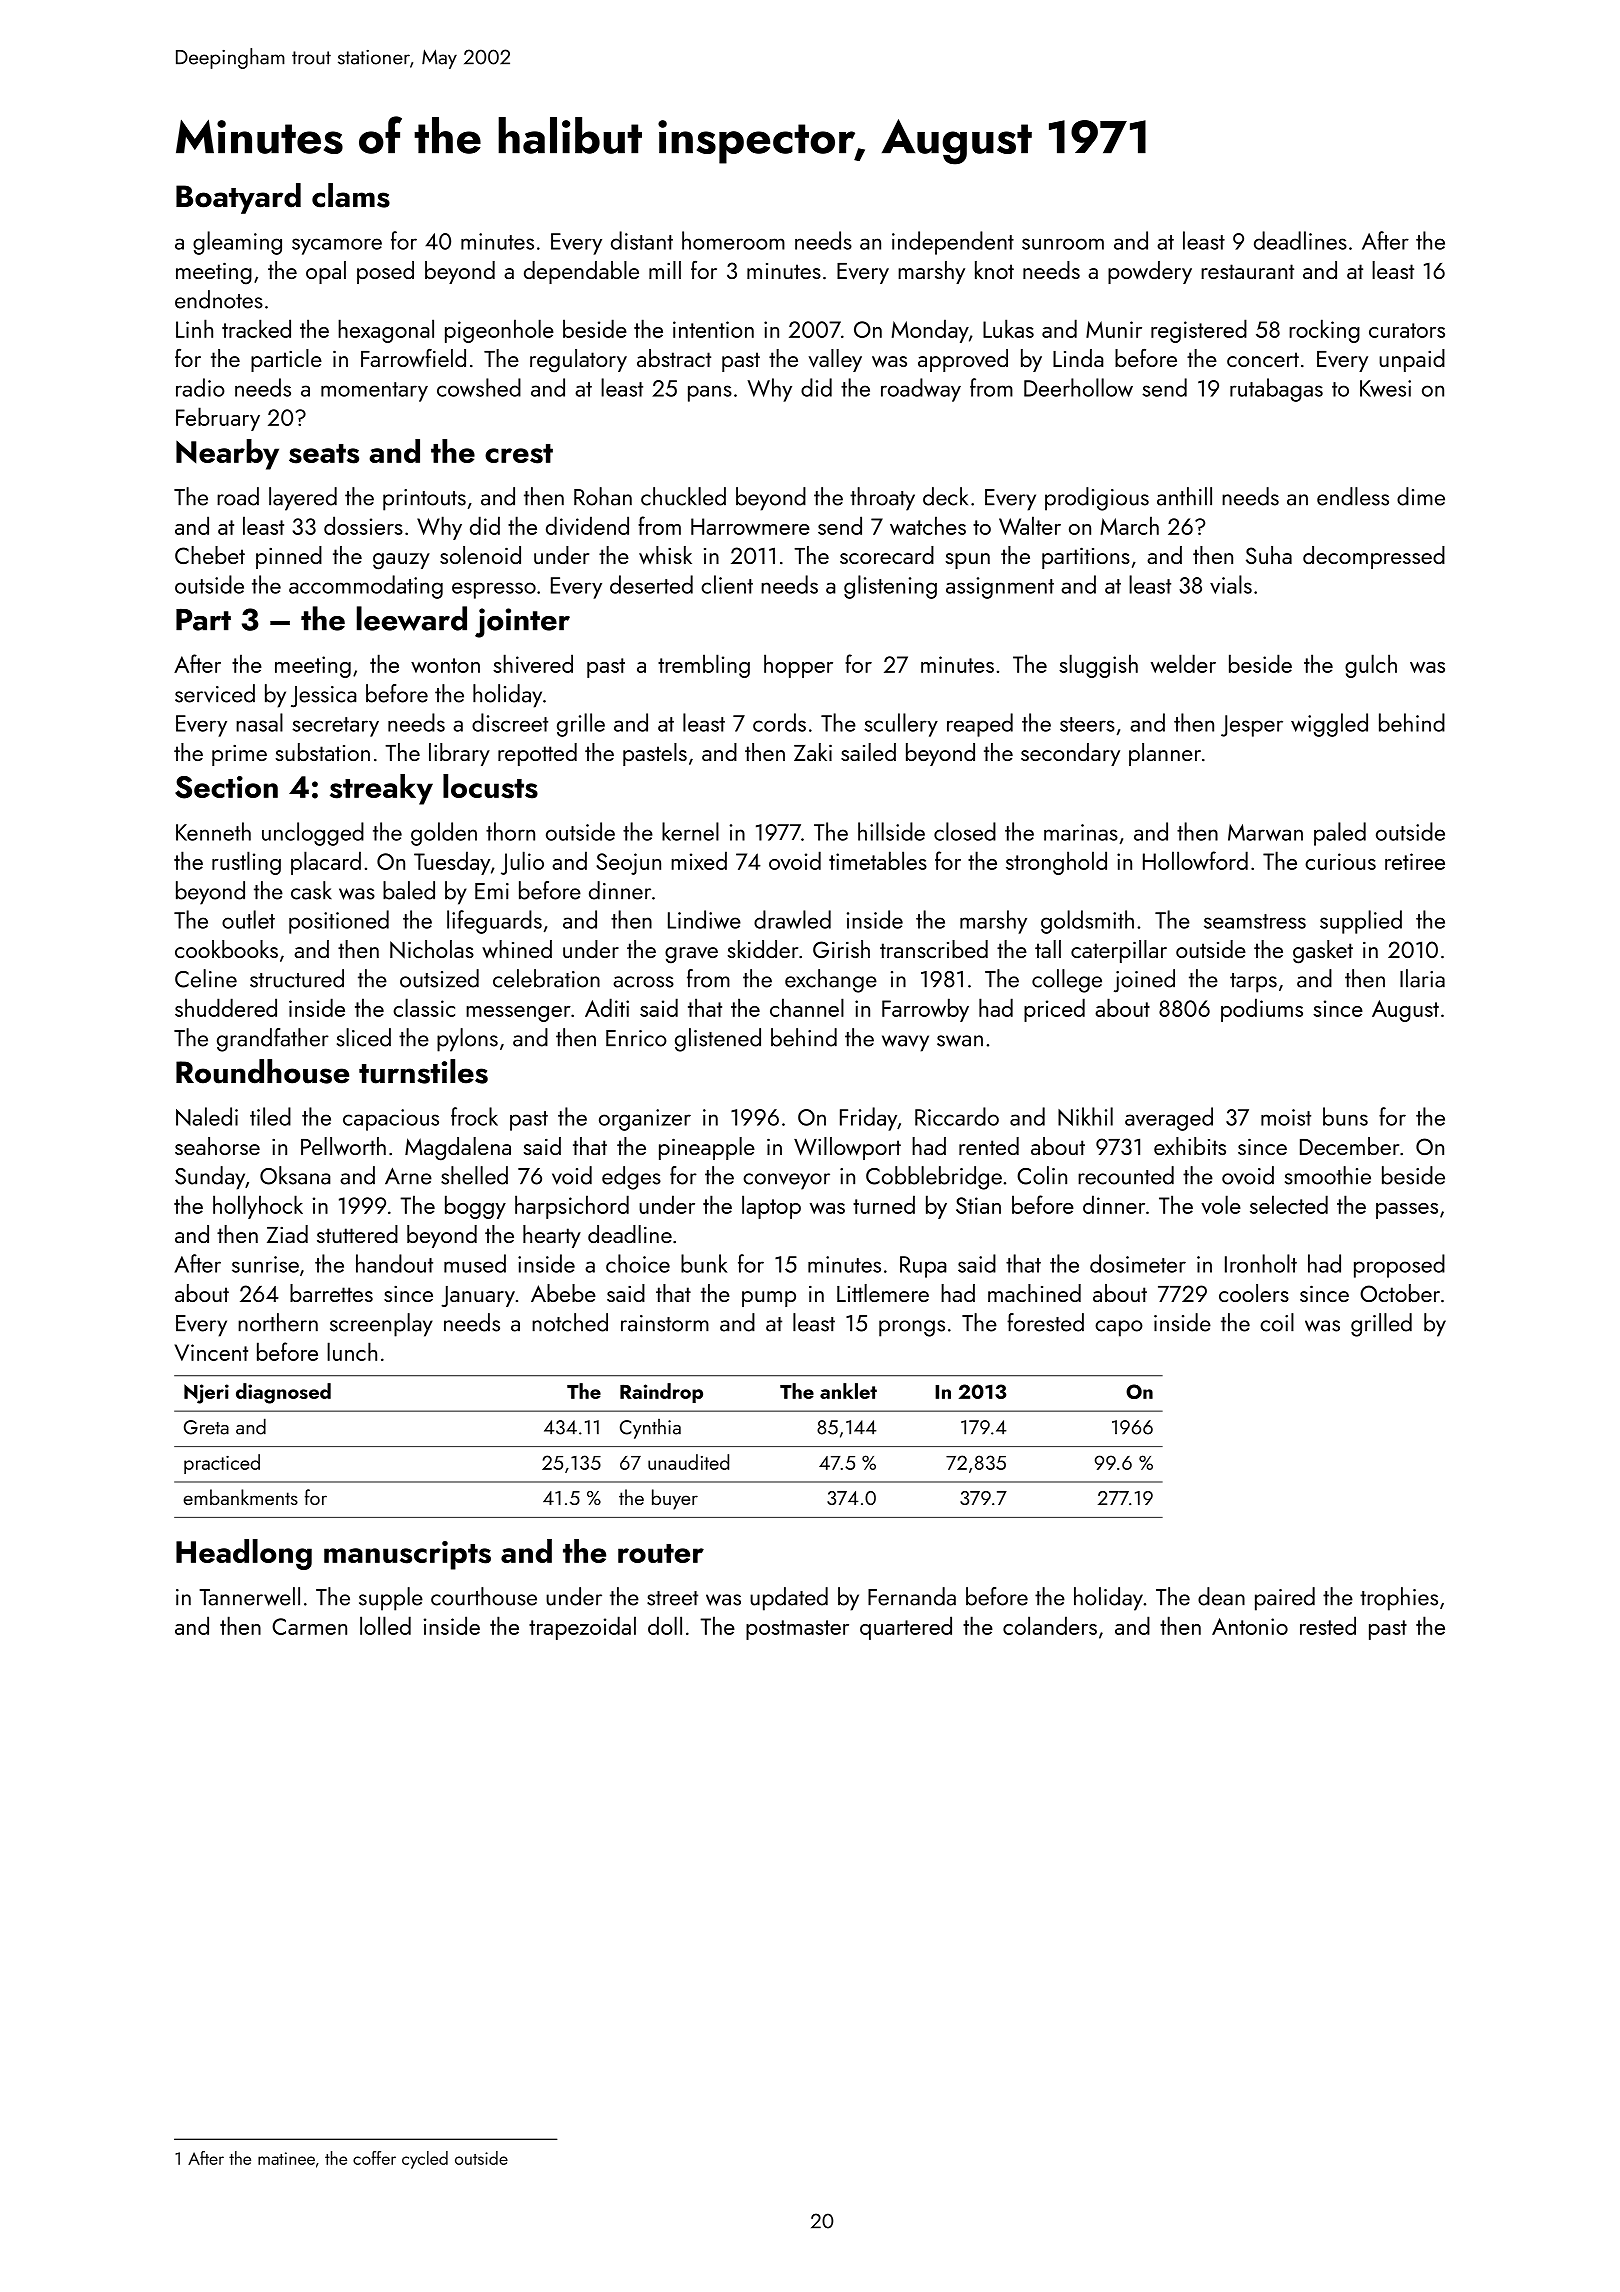 Image resolution: width=1620 pixels, height=2292 pixels. What do you see at coordinates (1247, 271) in the page?
I see `restaurant` at bounding box center [1247, 271].
